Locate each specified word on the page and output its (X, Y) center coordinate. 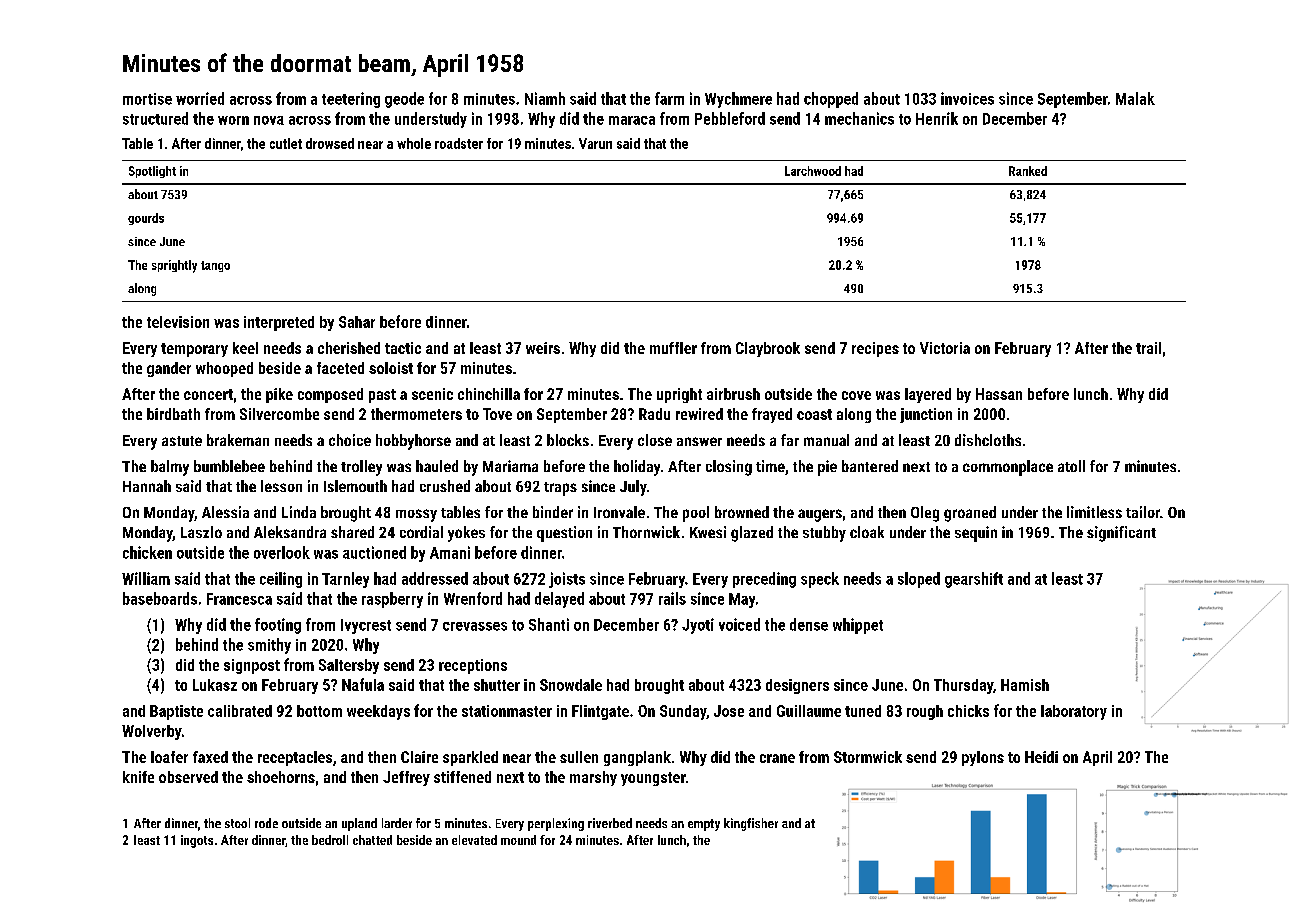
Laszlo (201, 532)
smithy (269, 646)
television (178, 322)
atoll (1071, 466)
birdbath (173, 414)
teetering (351, 100)
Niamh (545, 98)
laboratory (1074, 712)
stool (237, 823)
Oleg (925, 514)
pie (827, 468)
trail (1148, 348)
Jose (729, 711)
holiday (637, 468)
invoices (967, 98)
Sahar (357, 322)
